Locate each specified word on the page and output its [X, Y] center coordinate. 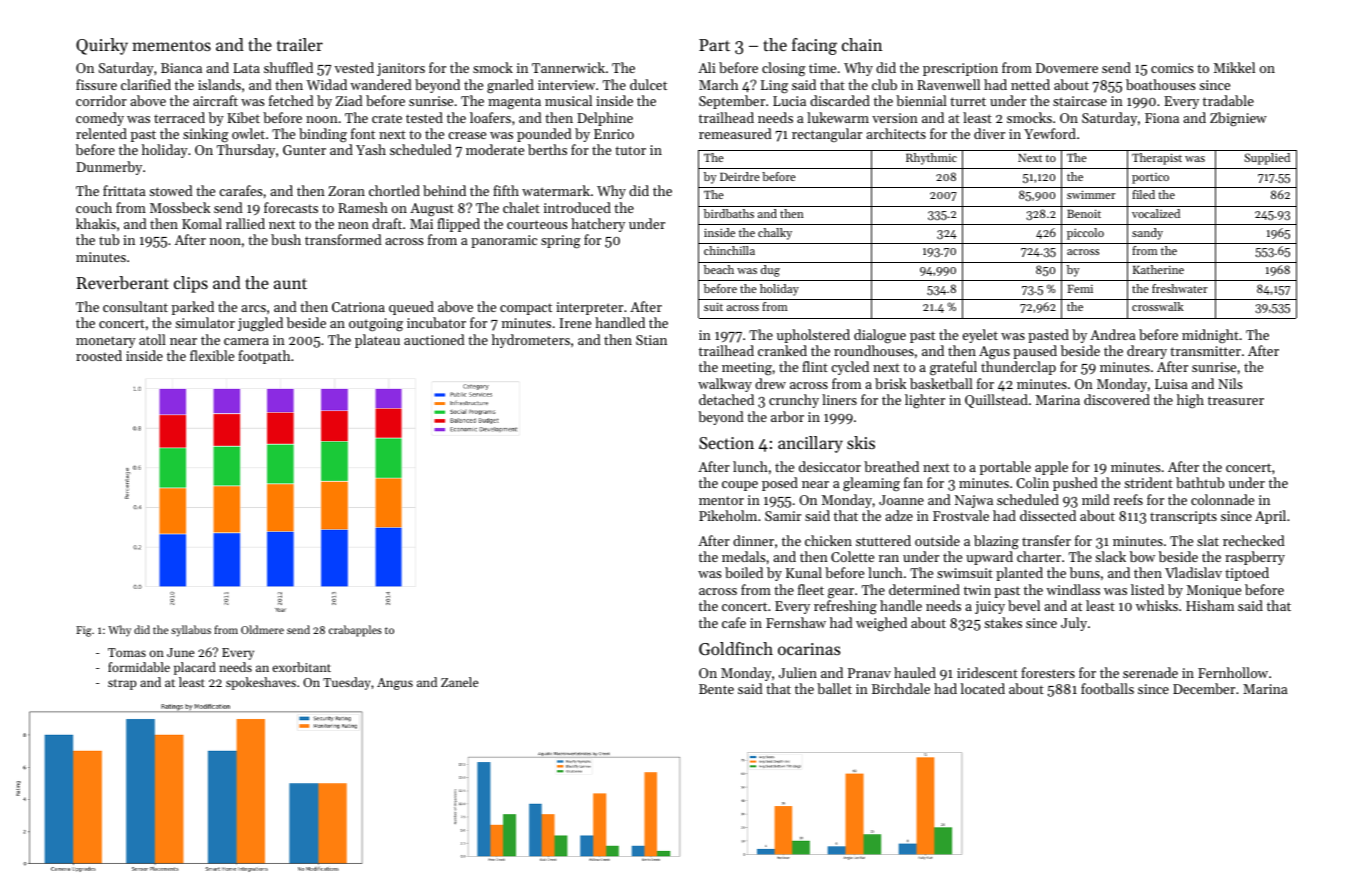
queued [411, 308]
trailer [300, 44]
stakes [1003, 622]
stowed [171, 190]
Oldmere [262, 629]
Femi [1080, 289]
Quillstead [996, 401]
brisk [890, 383]
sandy [1147, 234]
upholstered [813, 336]
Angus [395, 684]
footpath [264, 357]
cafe [734, 622]
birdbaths [729, 213]
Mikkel [1234, 67]
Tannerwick [568, 67]
